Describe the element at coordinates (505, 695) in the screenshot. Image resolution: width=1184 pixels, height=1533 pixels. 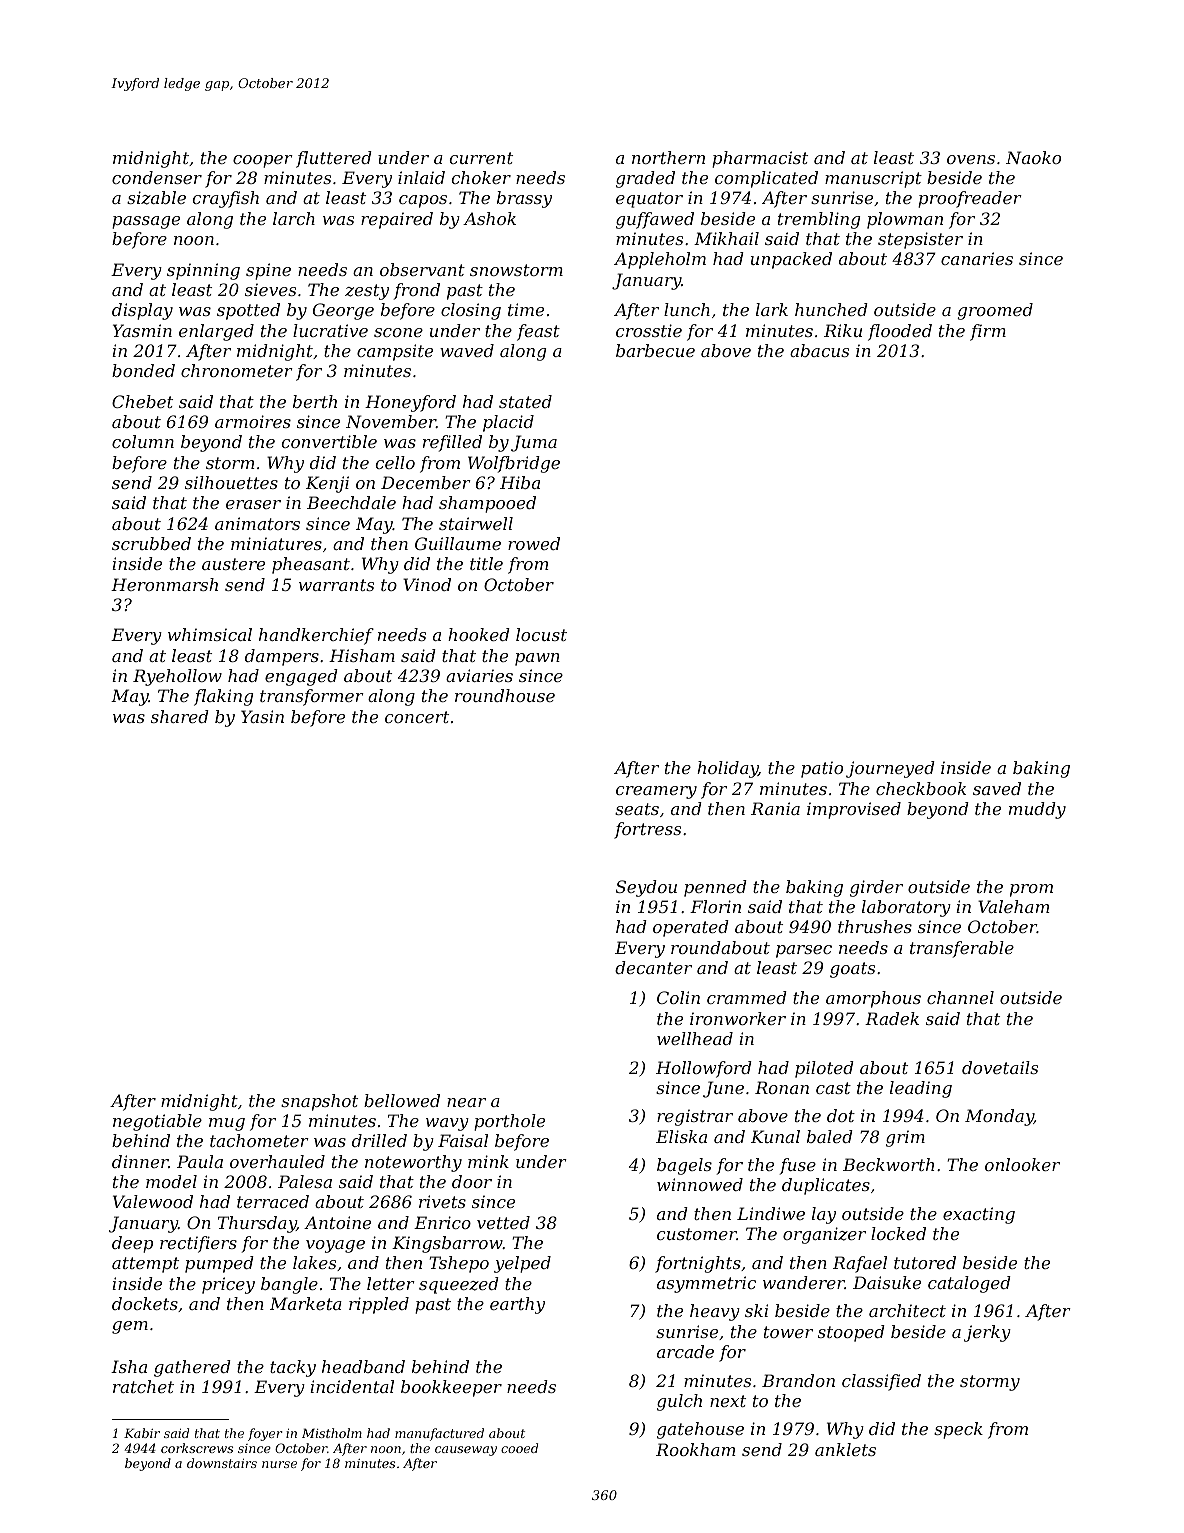
I see `roundhouse` at that location.
